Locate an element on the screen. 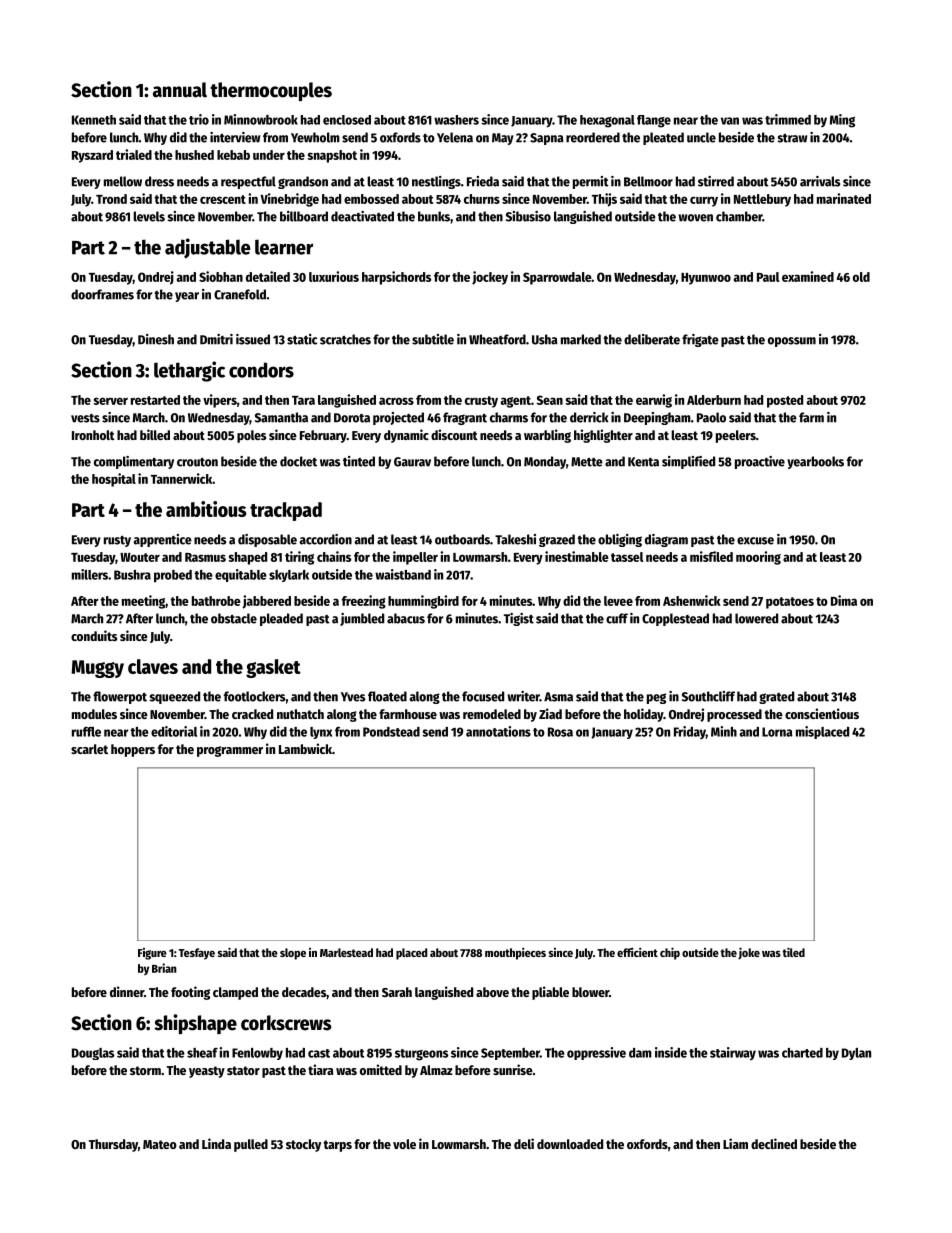  scratches is located at coordinates (345, 339).
